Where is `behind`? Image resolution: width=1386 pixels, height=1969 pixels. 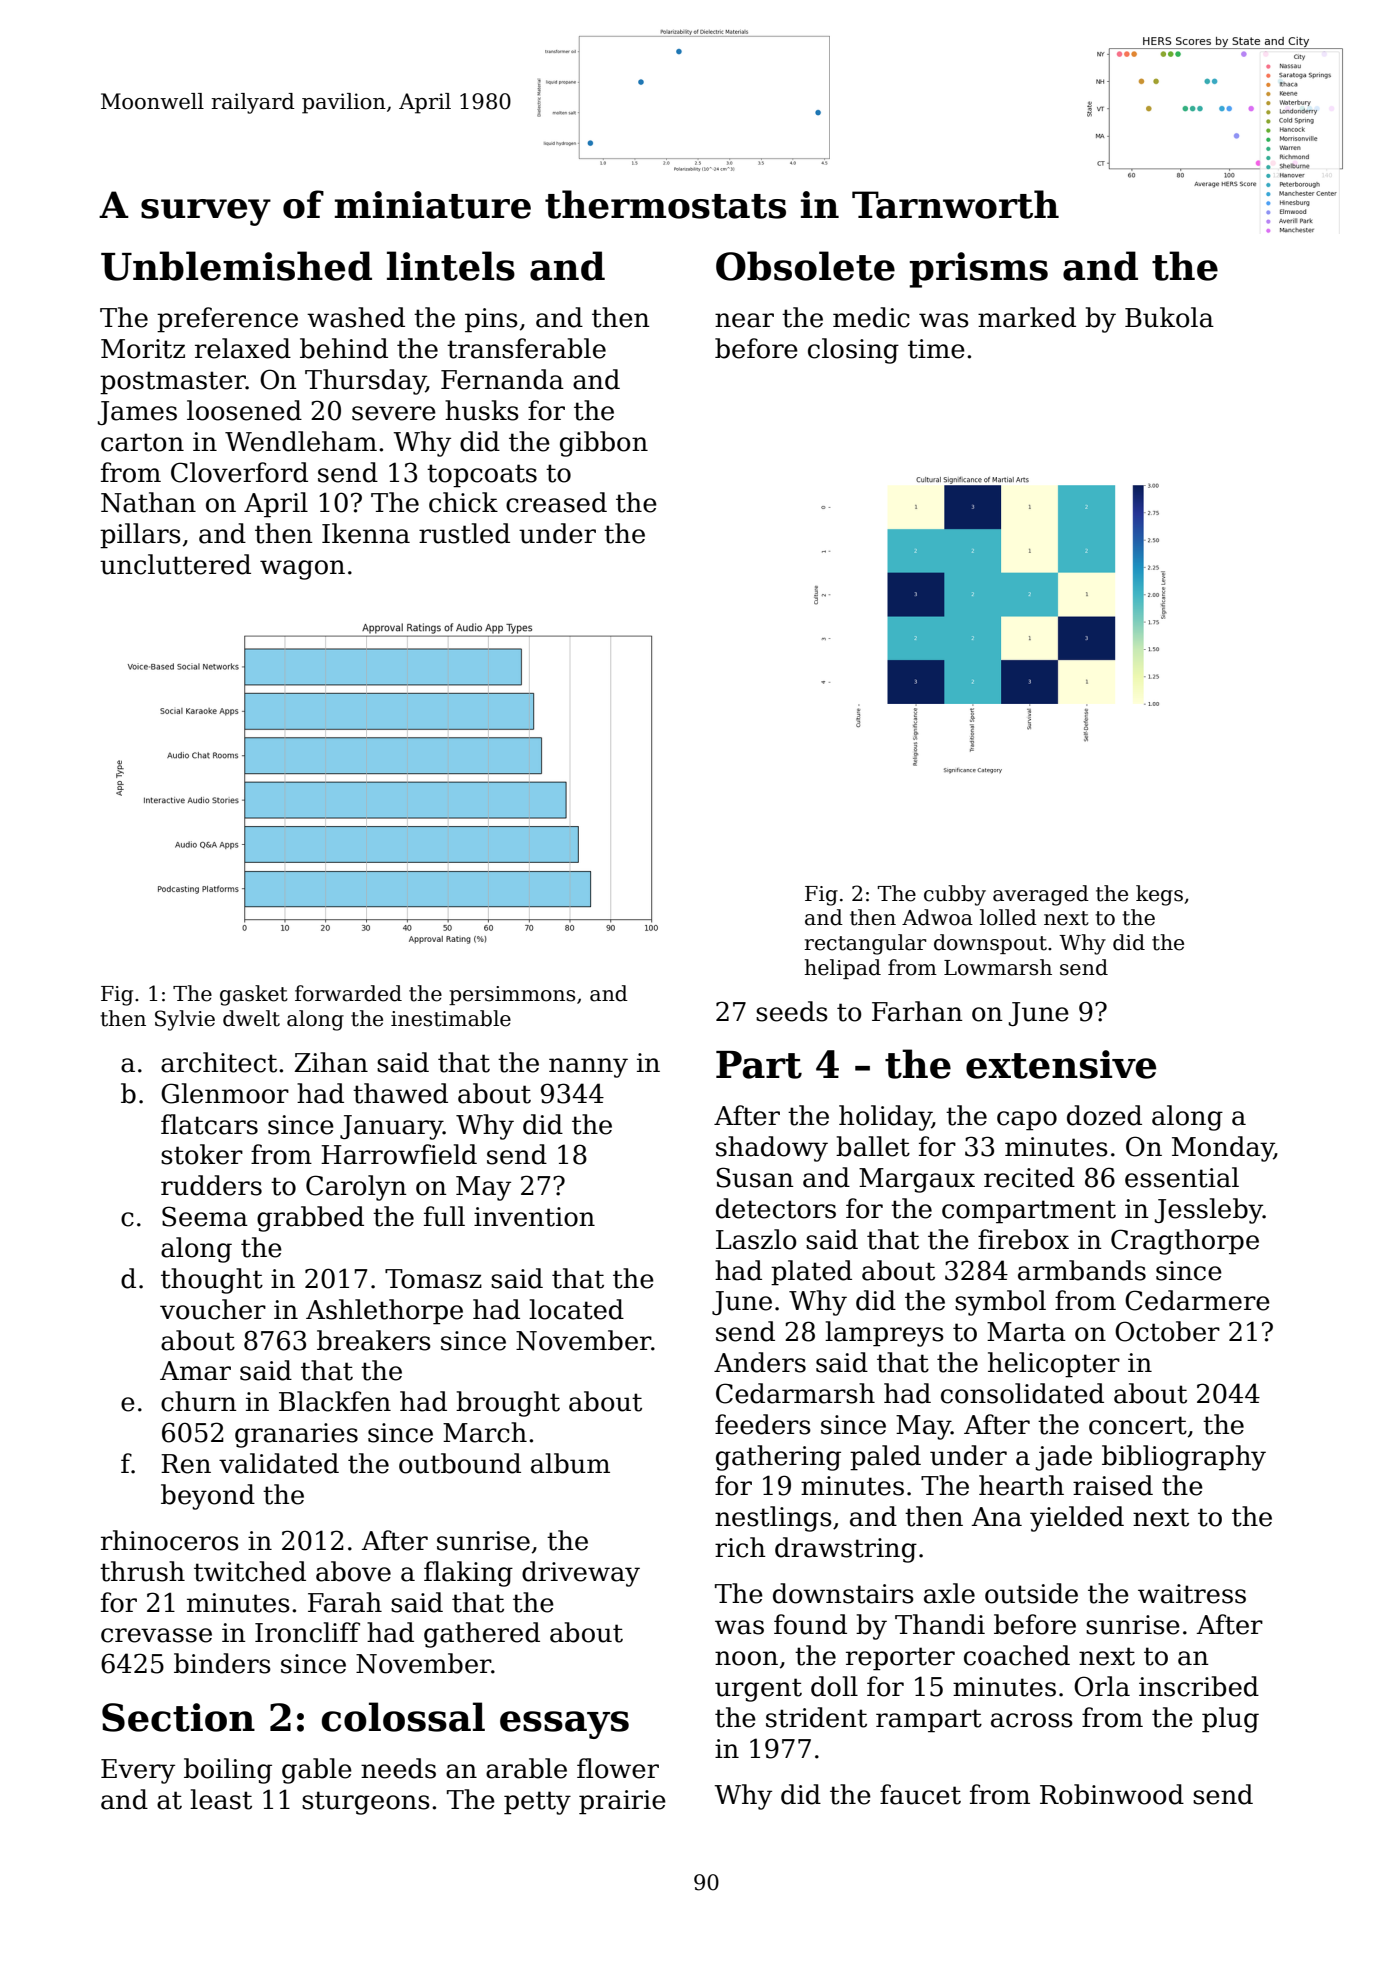
behind is located at coordinates (344, 348).
